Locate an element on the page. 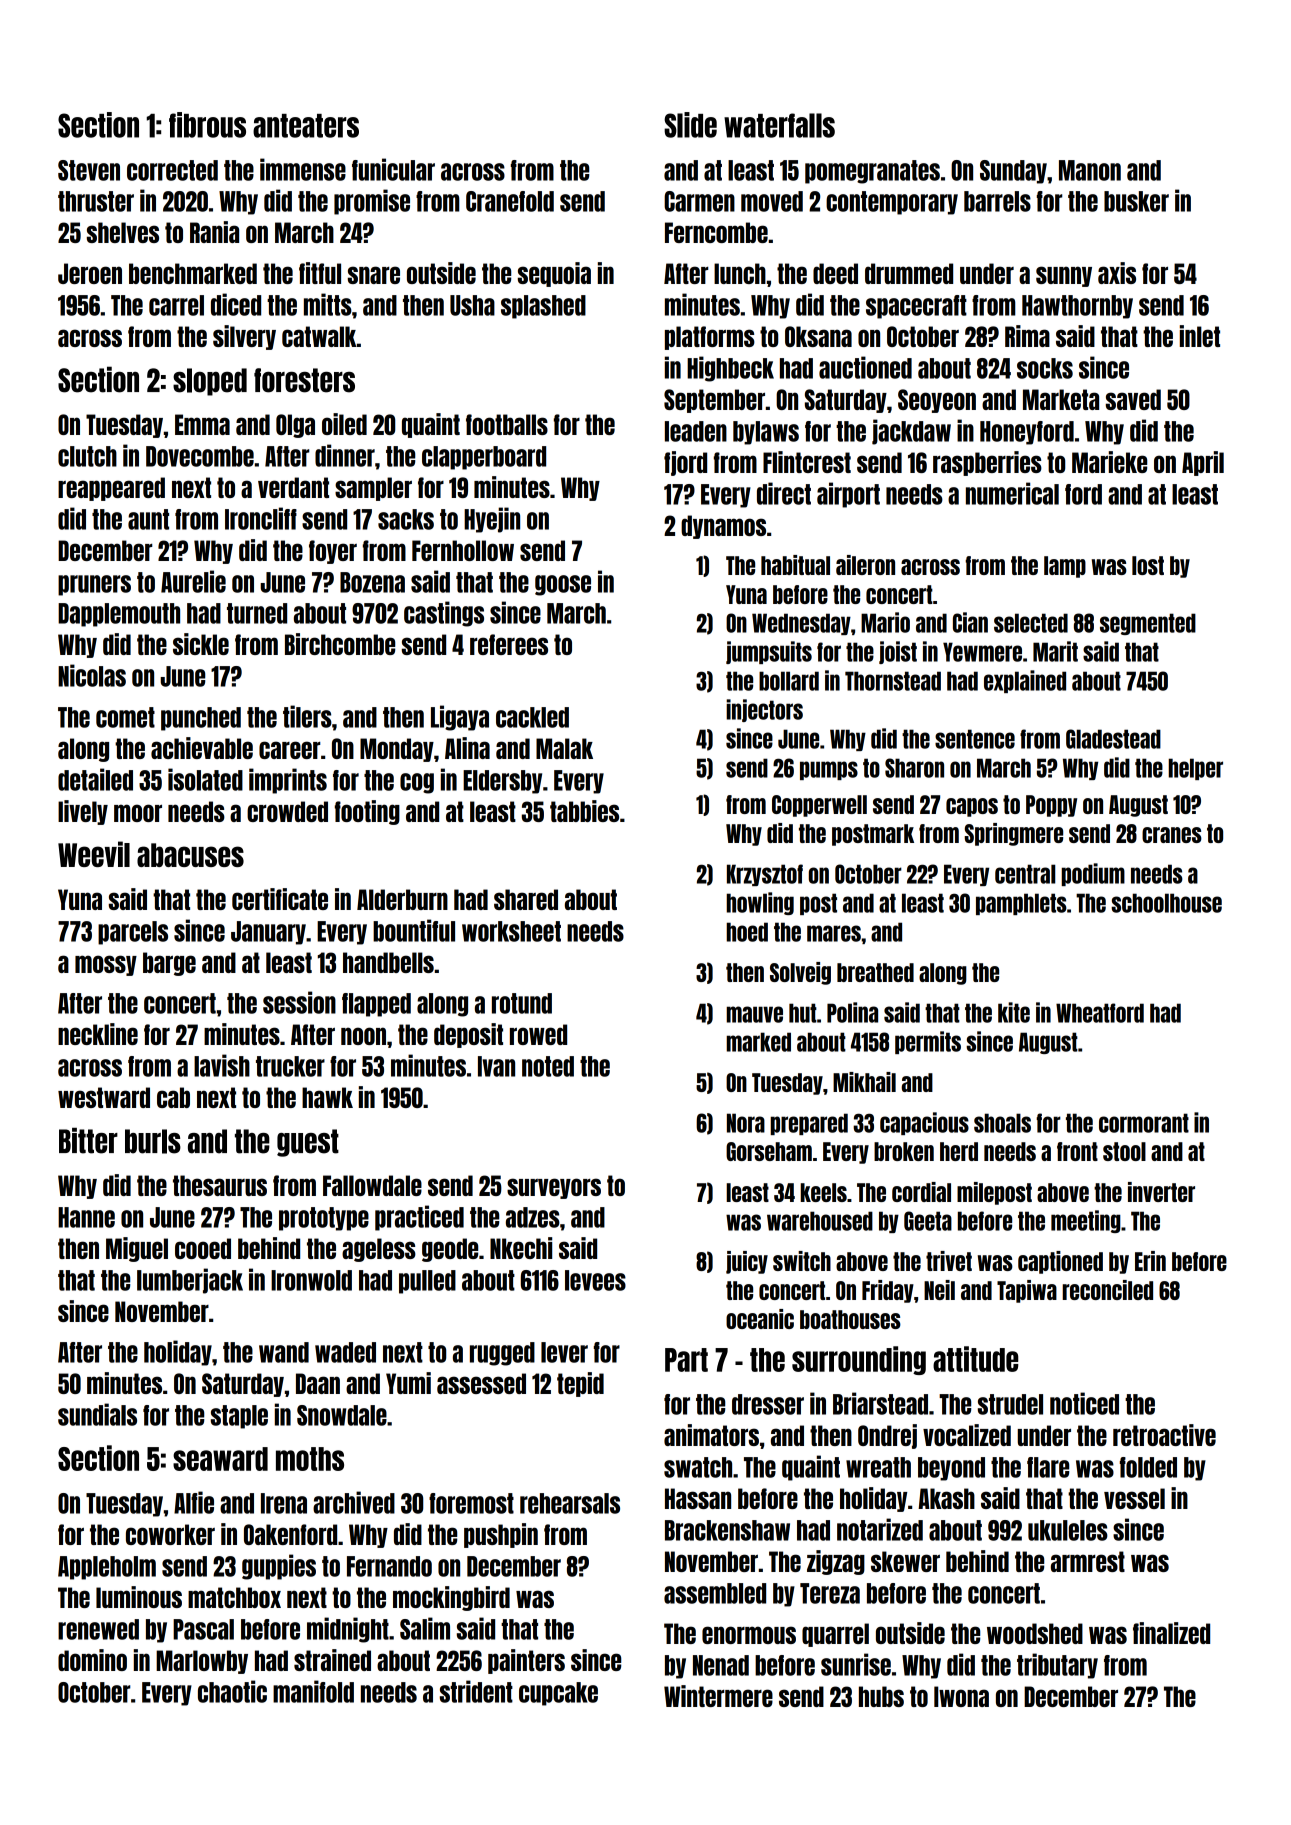 The image size is (1291, 1825). schoolhouse is located at coordinates (1166, 903).
